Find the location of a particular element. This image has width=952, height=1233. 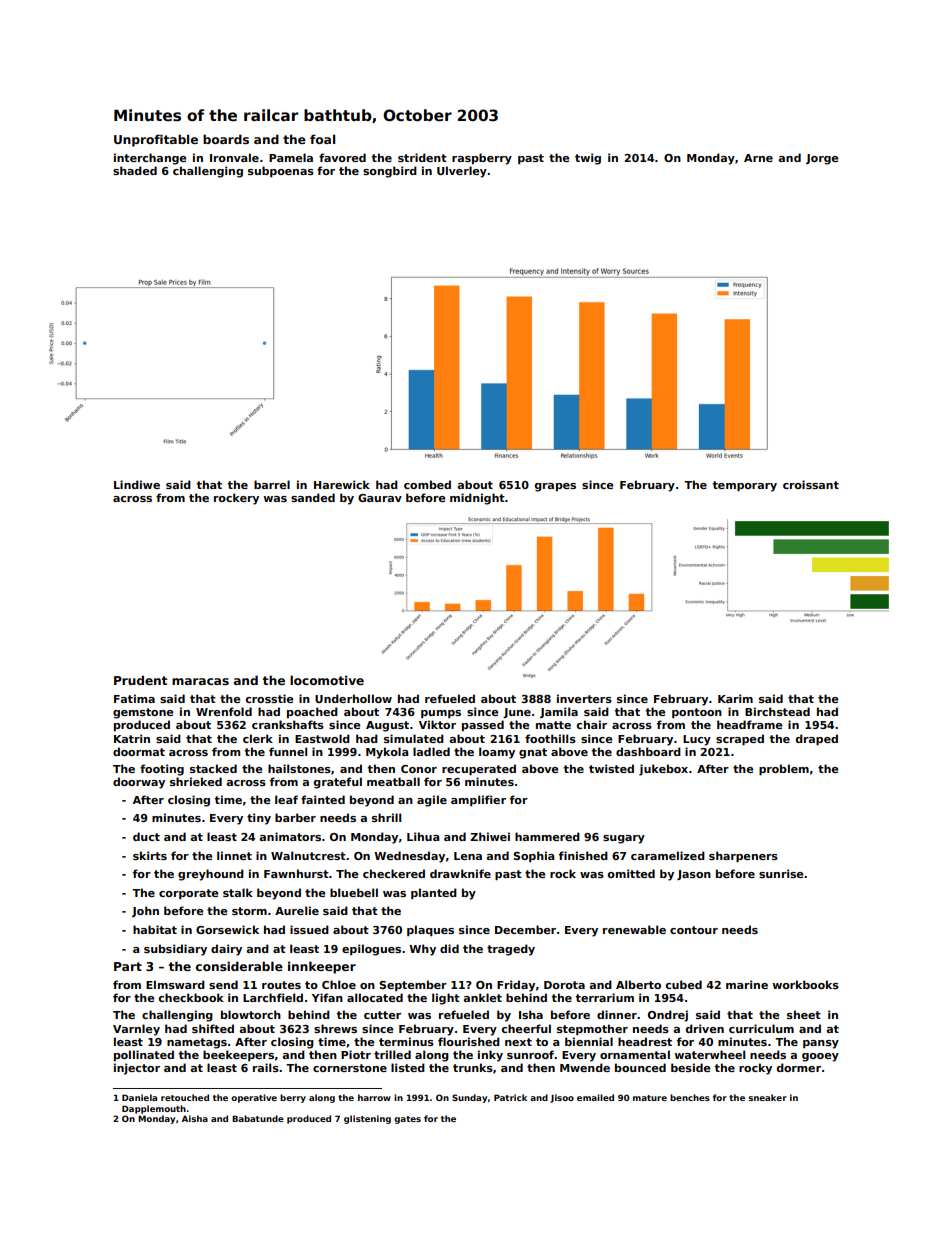

gates is located at coordinates (407, 1120).
